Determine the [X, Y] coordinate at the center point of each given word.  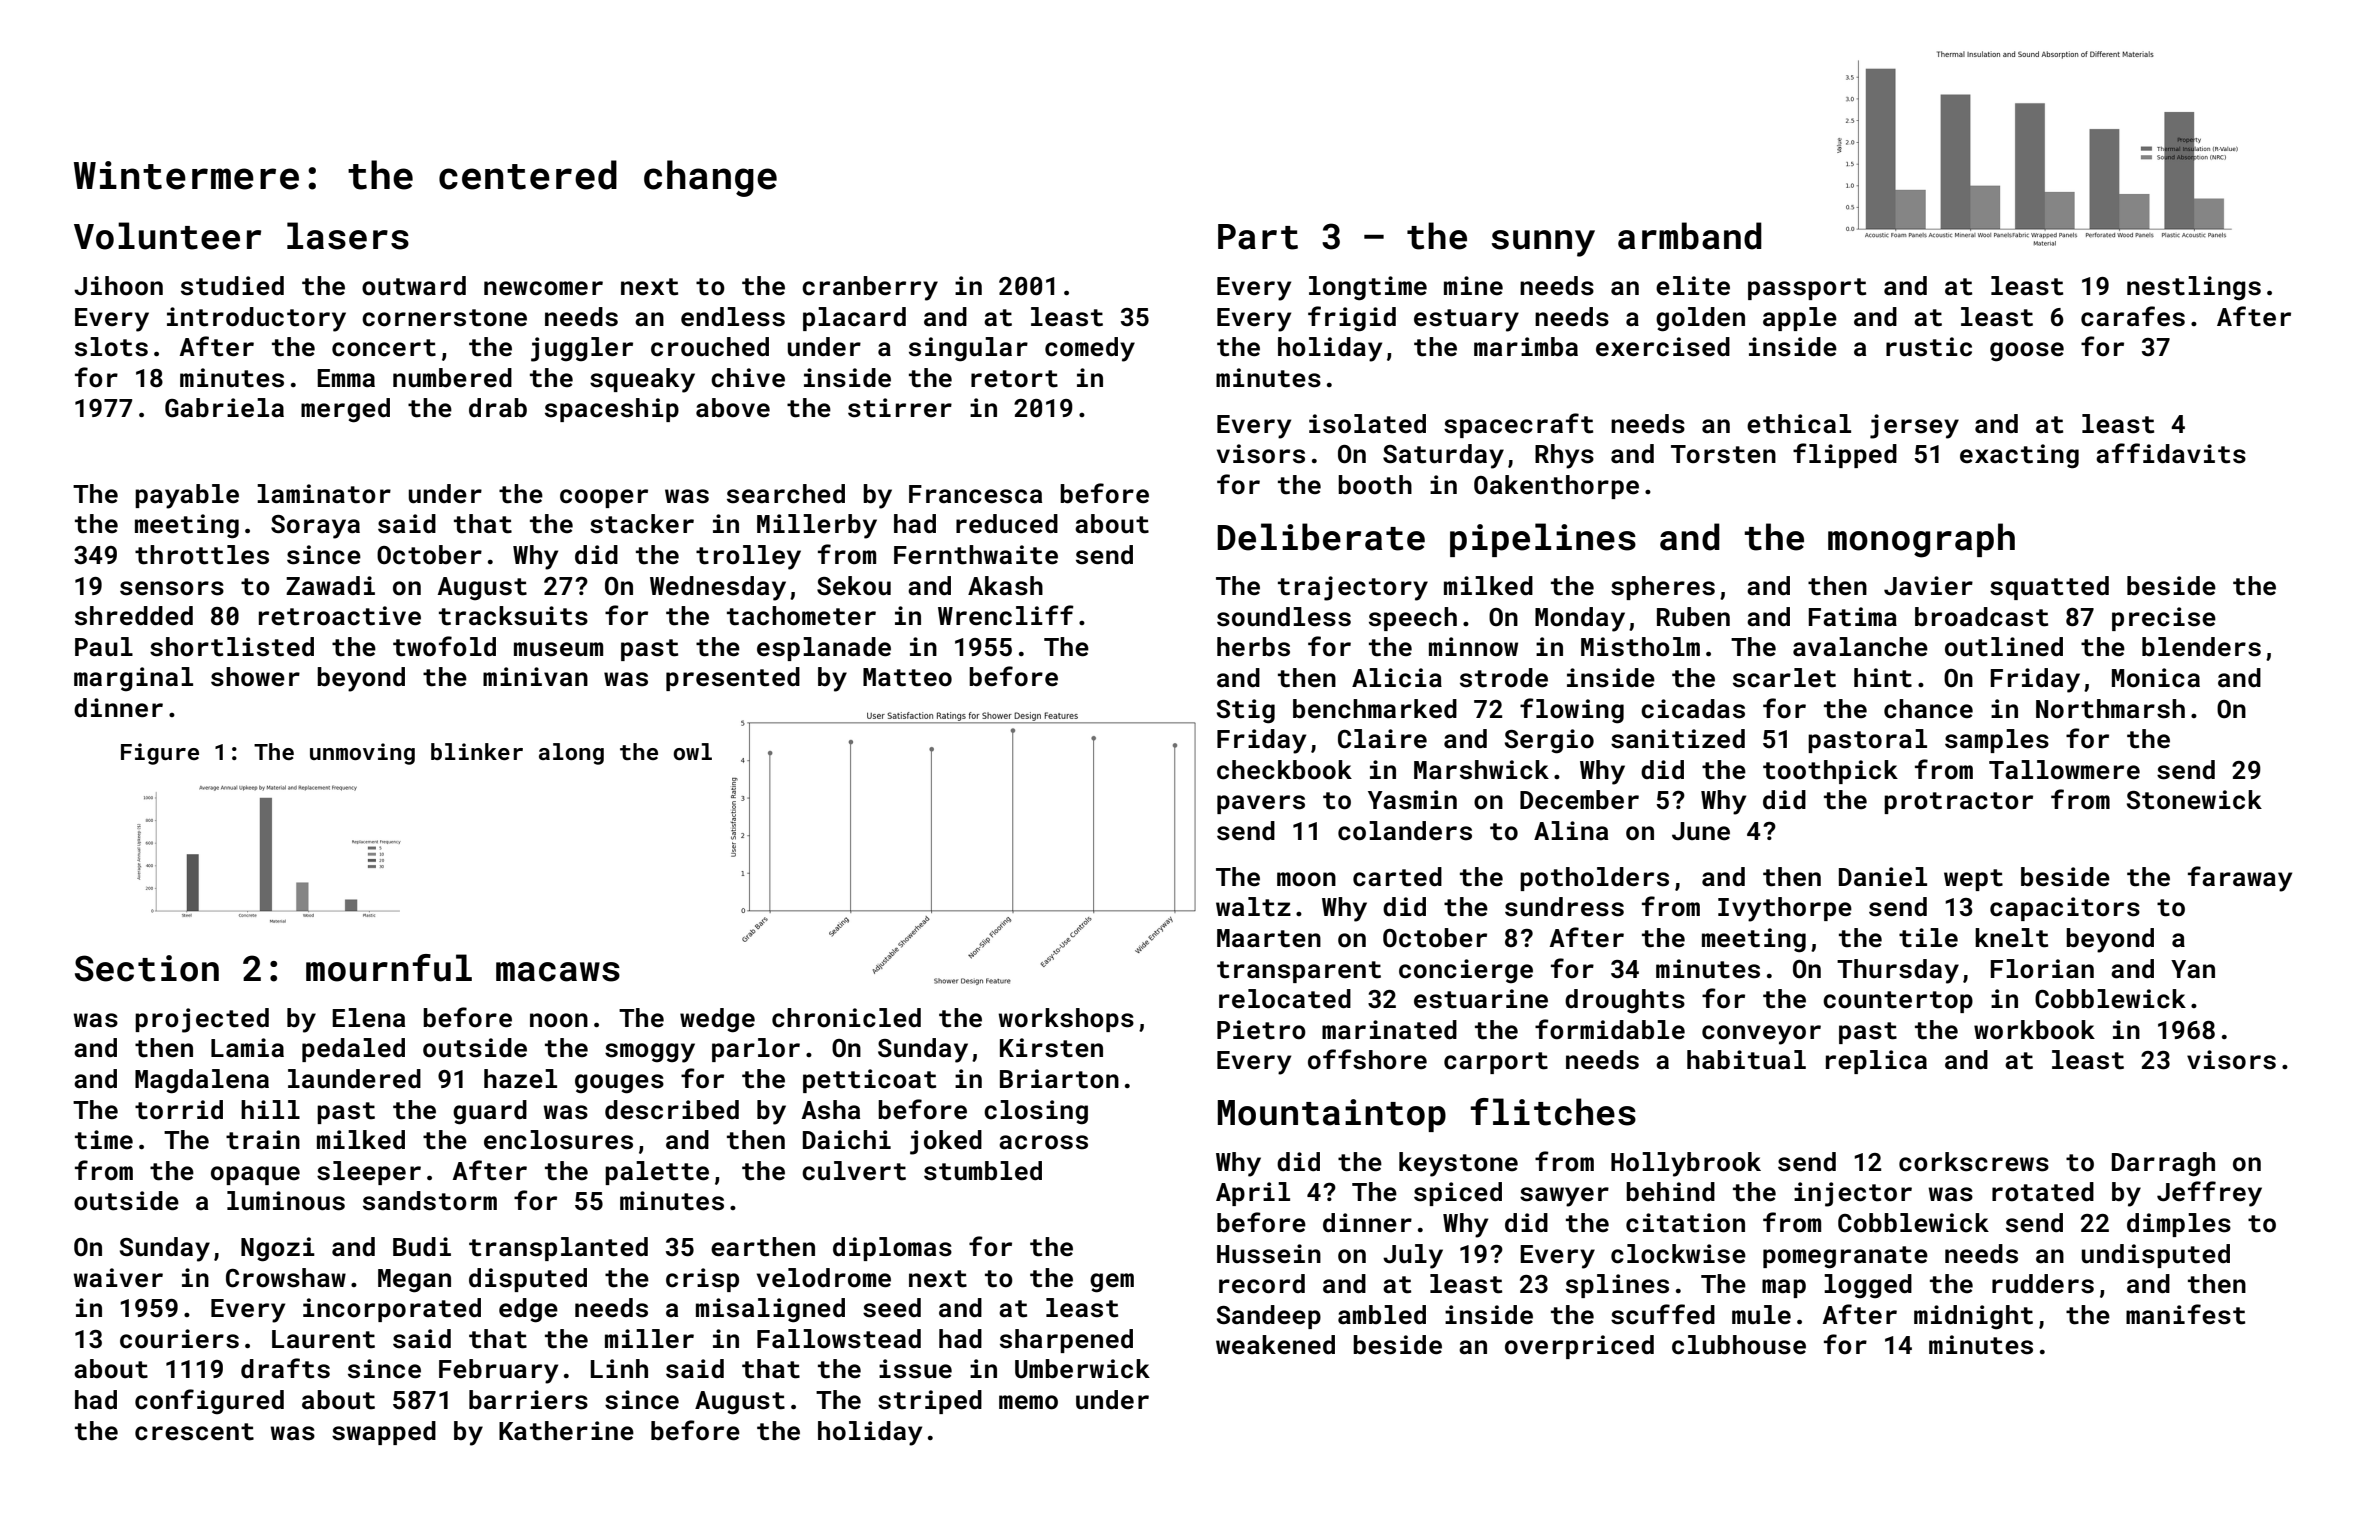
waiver [118, 1278]
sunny [1543, 243]
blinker [477, 751]
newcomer [543, 288]
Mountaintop [1332, 1115]
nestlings [2194, 288]
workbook [2034, 1030]
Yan [2193, 969]
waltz [1253, 907]
